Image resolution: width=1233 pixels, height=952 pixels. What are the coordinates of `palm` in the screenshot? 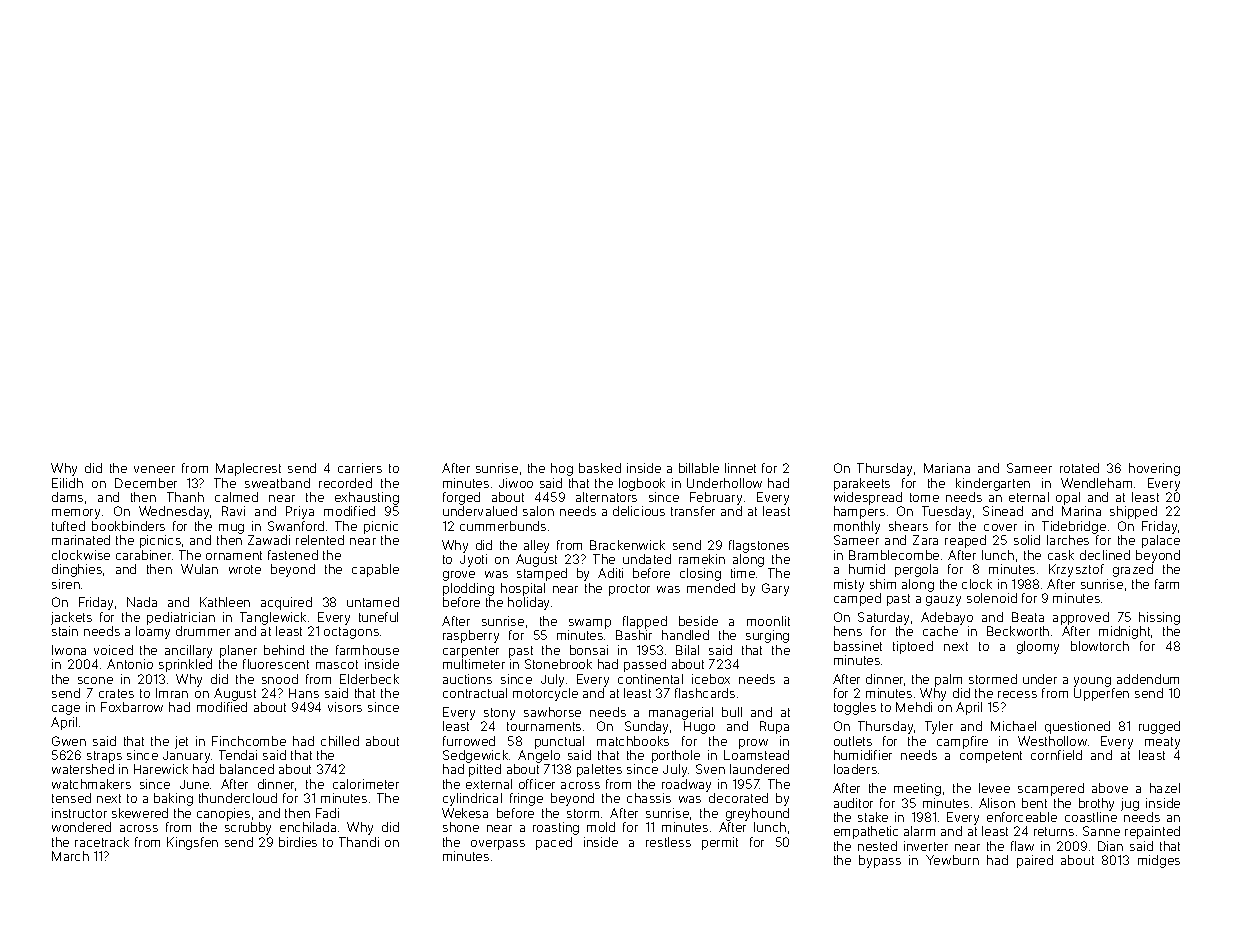 It's located at (948, 680).
